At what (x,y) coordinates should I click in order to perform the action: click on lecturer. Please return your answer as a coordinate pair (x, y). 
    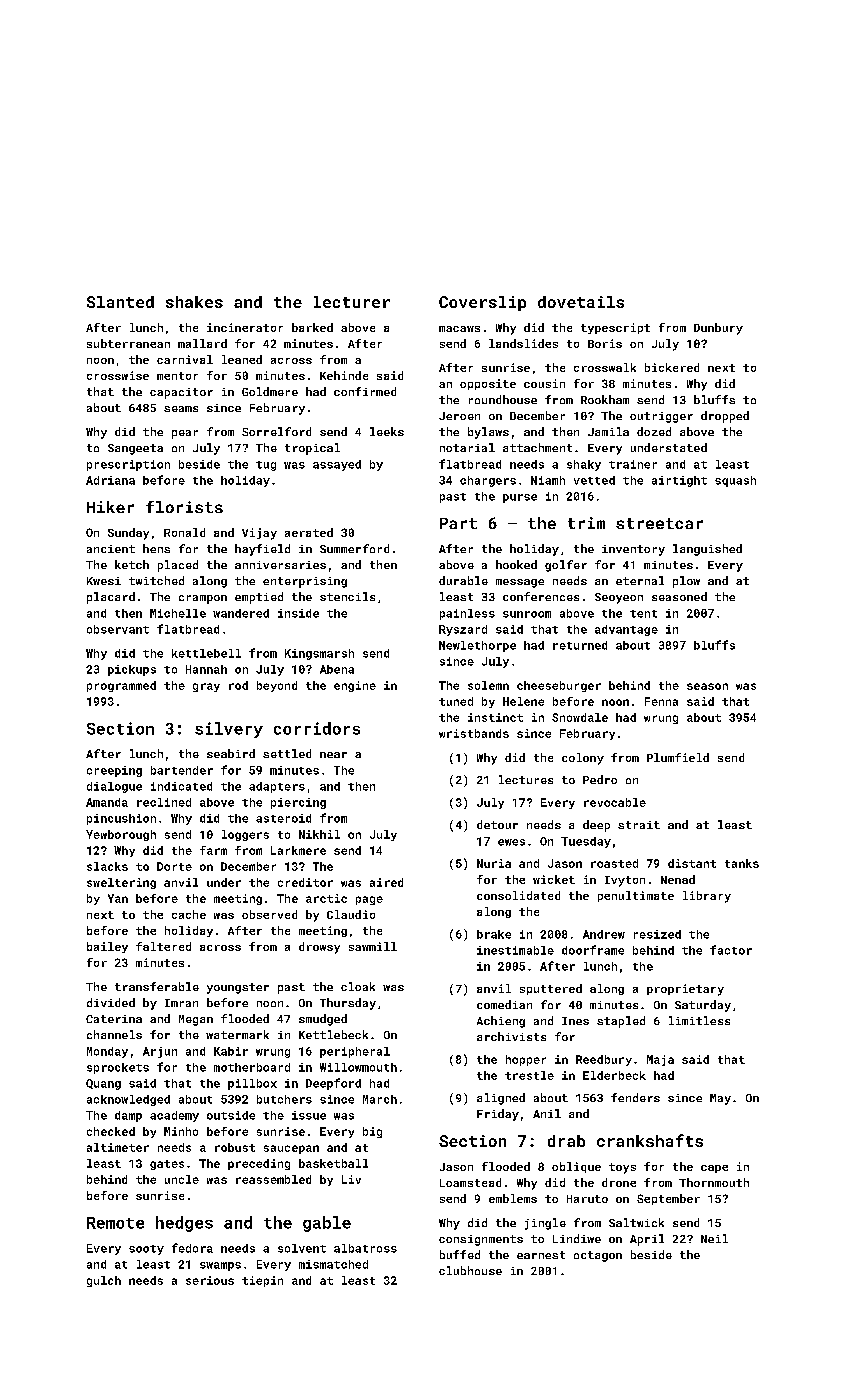
    Looking at the image, I should click on (352, 302).
